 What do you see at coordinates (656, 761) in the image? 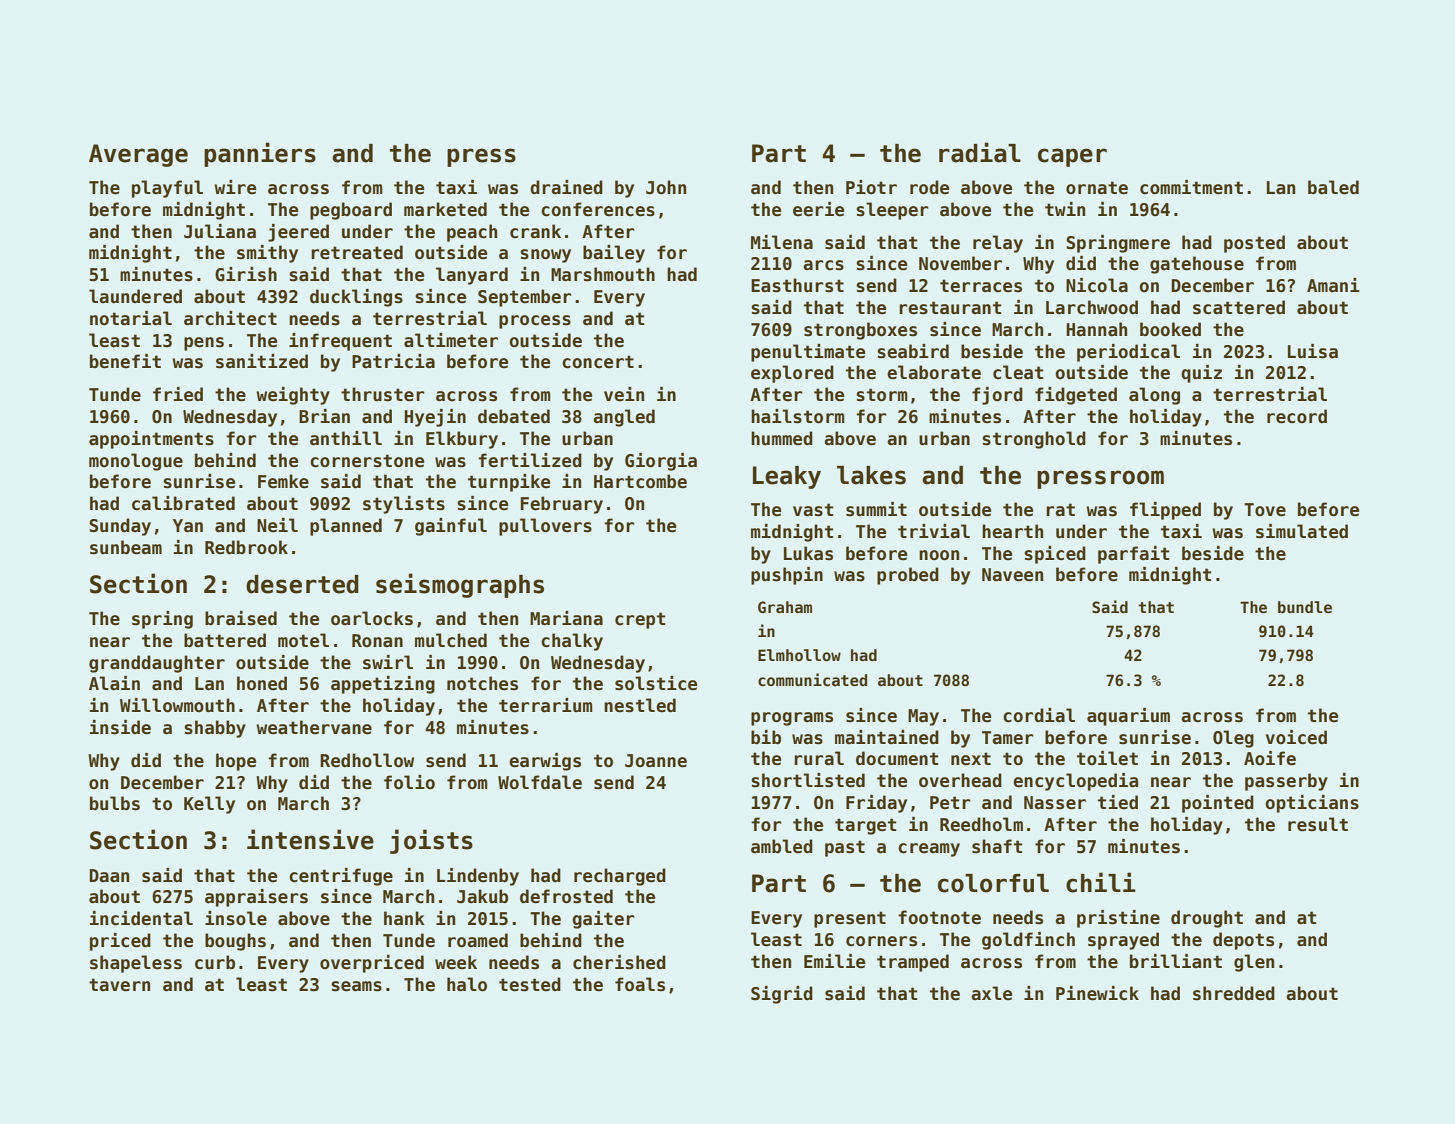
I see `Joanne` at bounding box center [656, 761].
